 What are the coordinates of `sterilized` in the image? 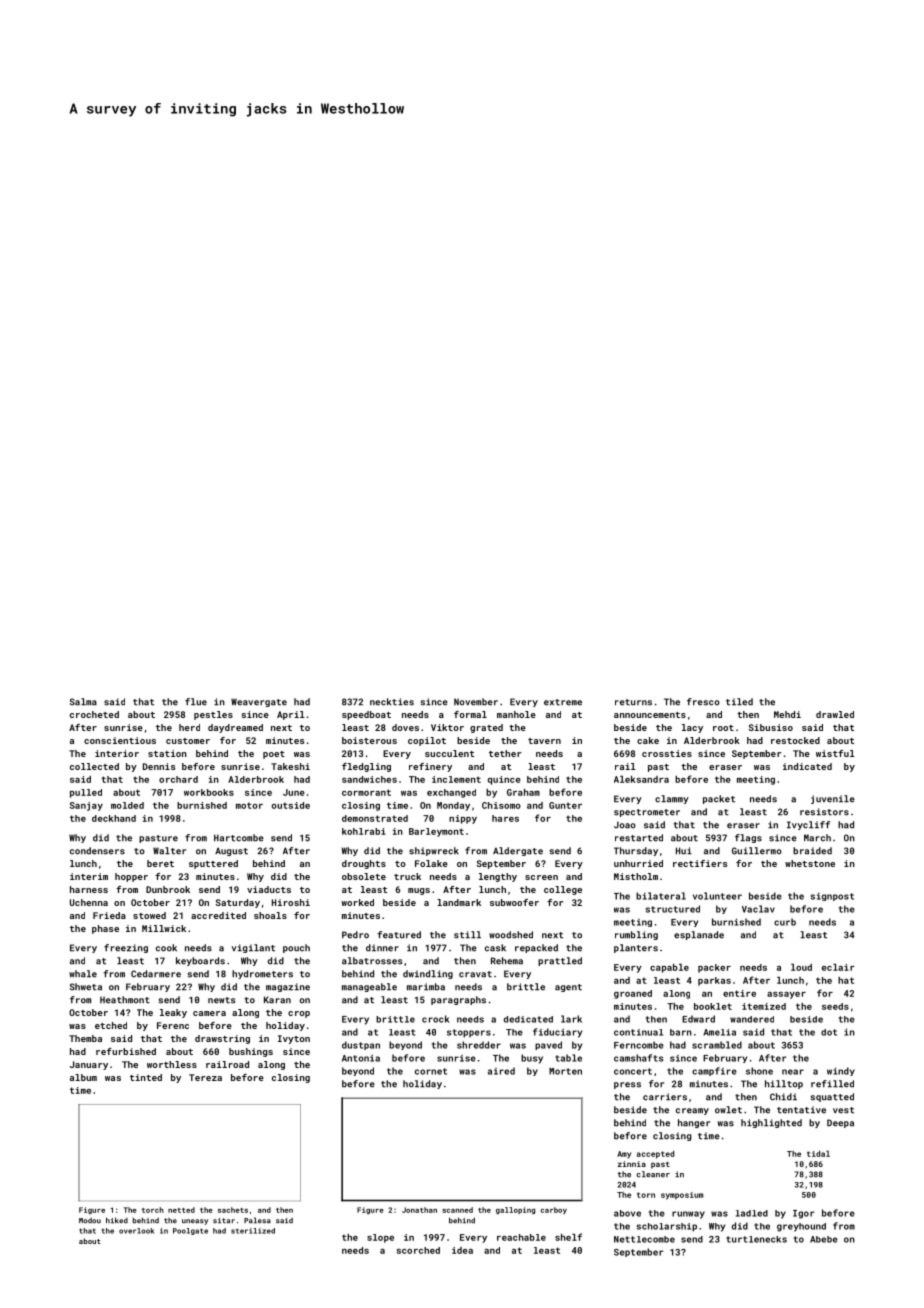 It's located at (253, 1231).
